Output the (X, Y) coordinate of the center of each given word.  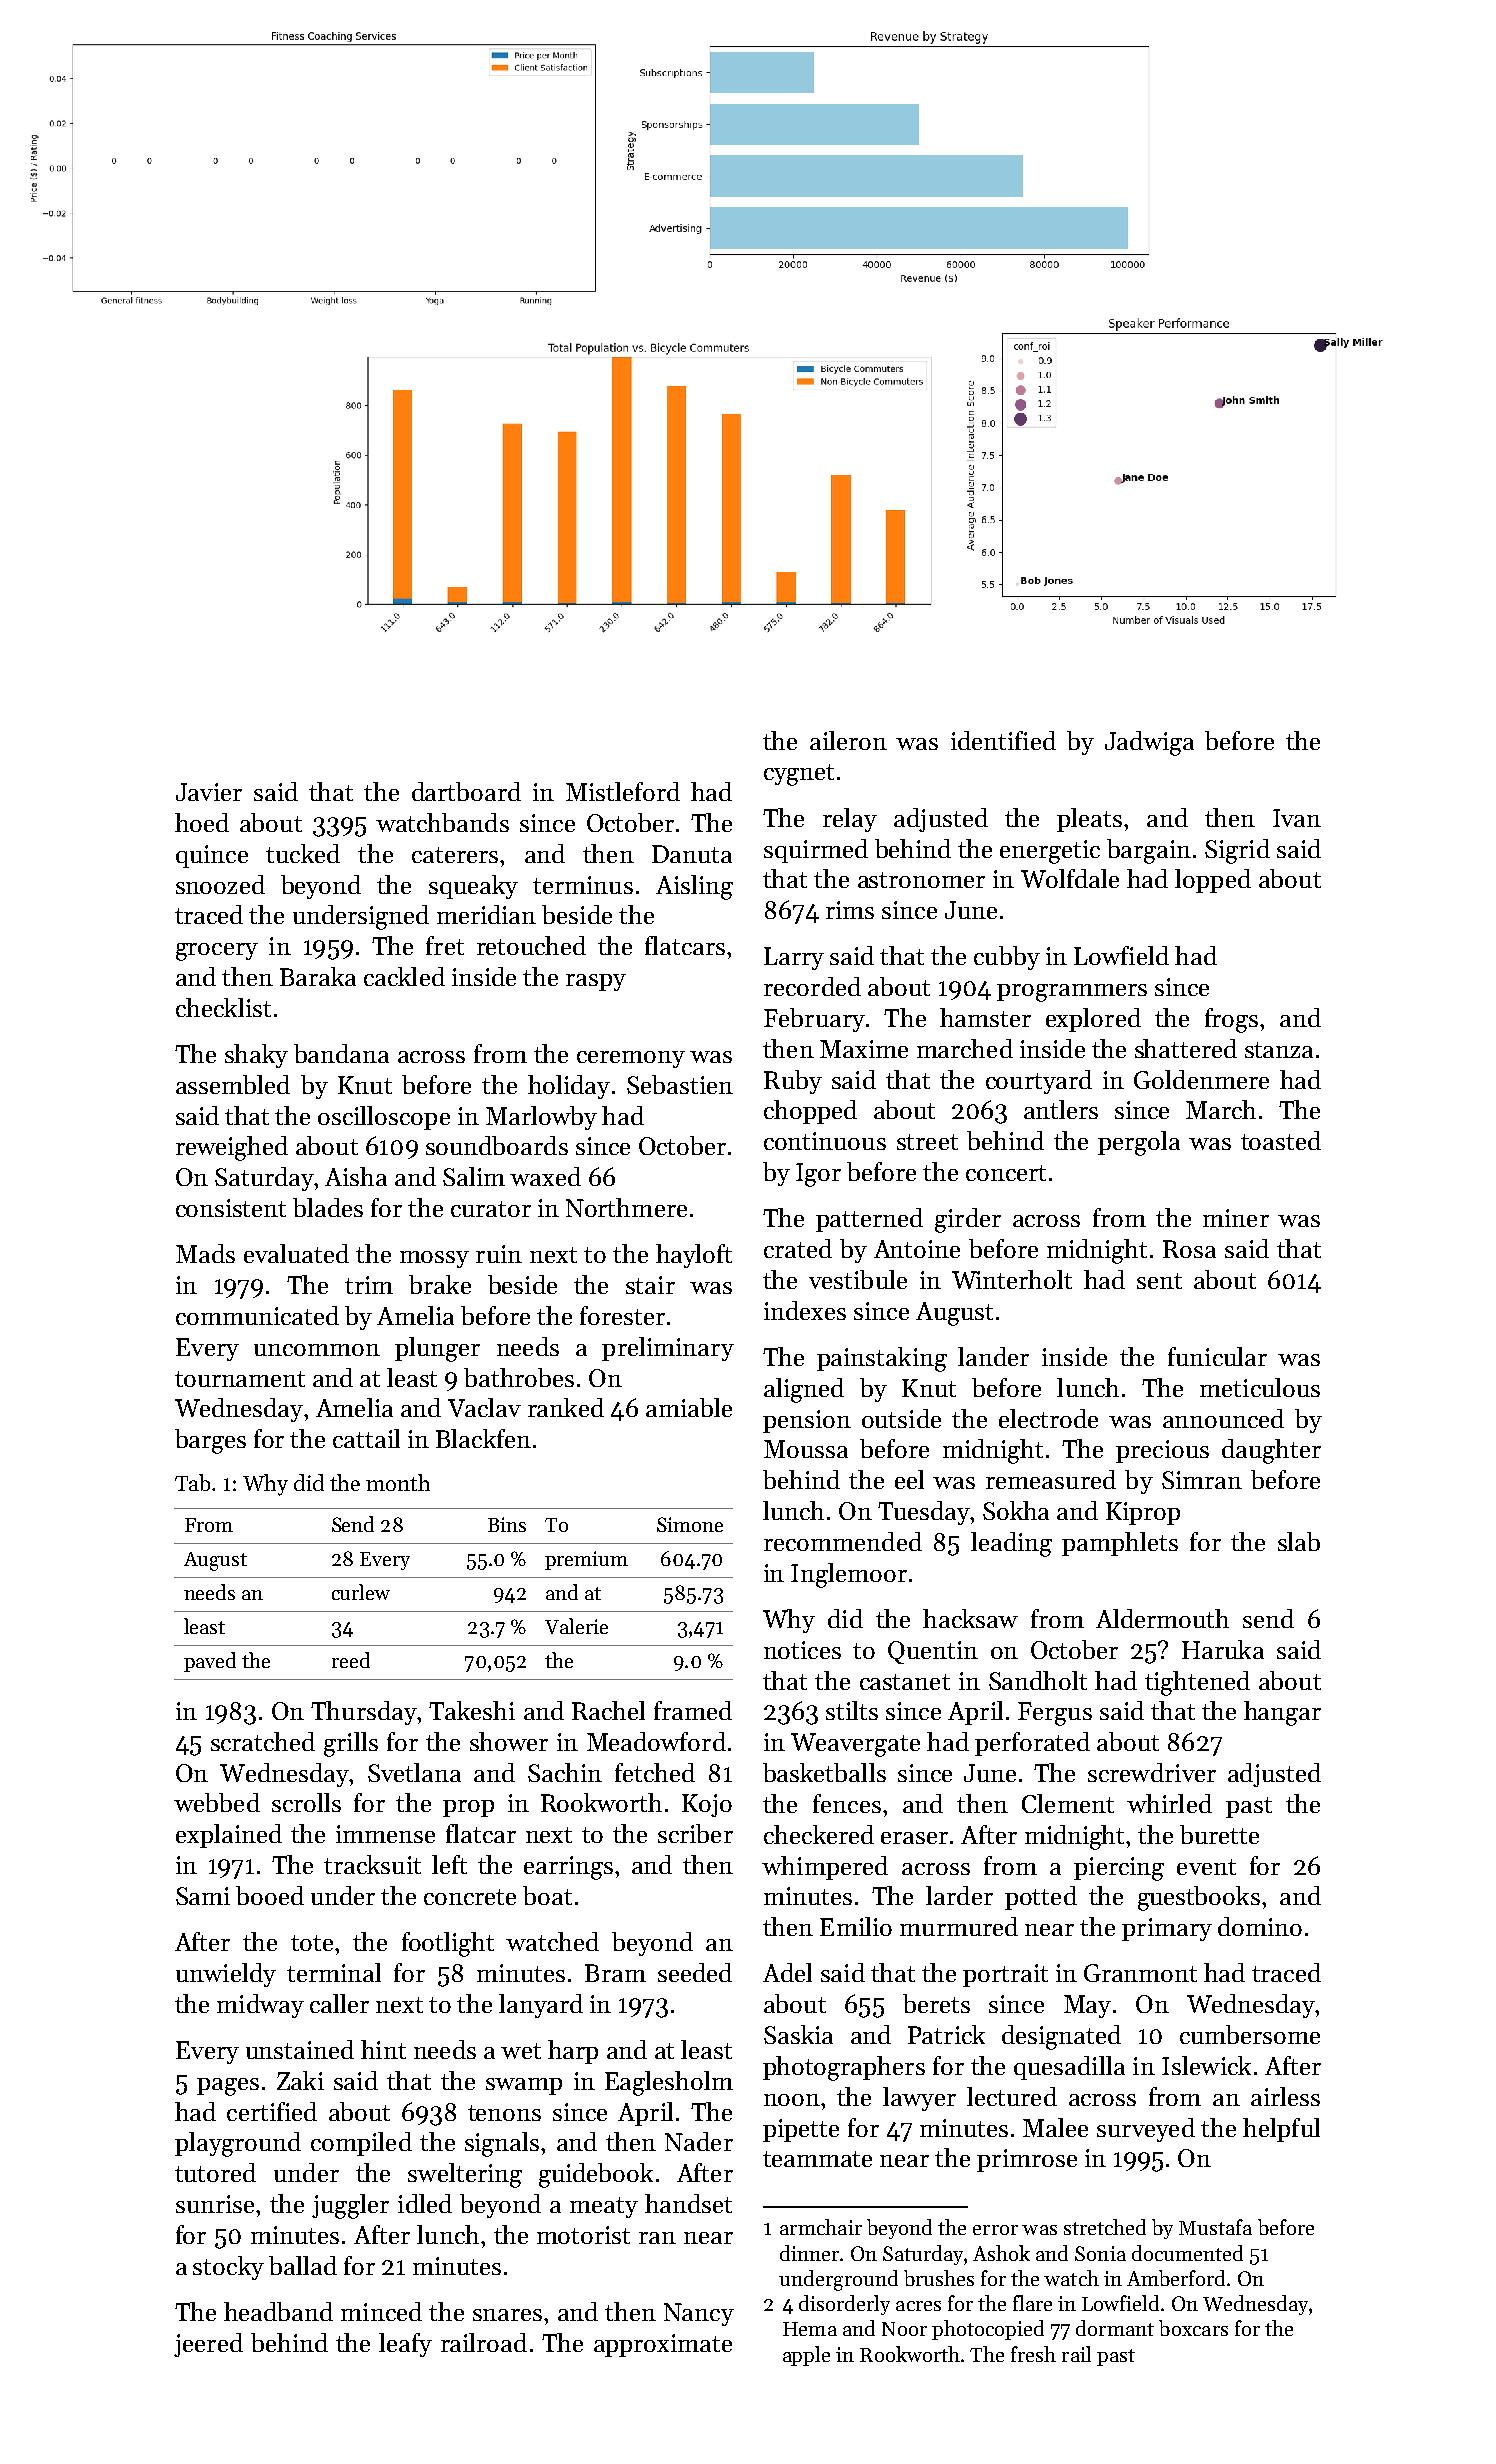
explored (1093, 1020)
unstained (300, 2049)
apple (806, 2356)
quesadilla (1069, 2068)
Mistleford (623, 791)
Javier (209, 792)
